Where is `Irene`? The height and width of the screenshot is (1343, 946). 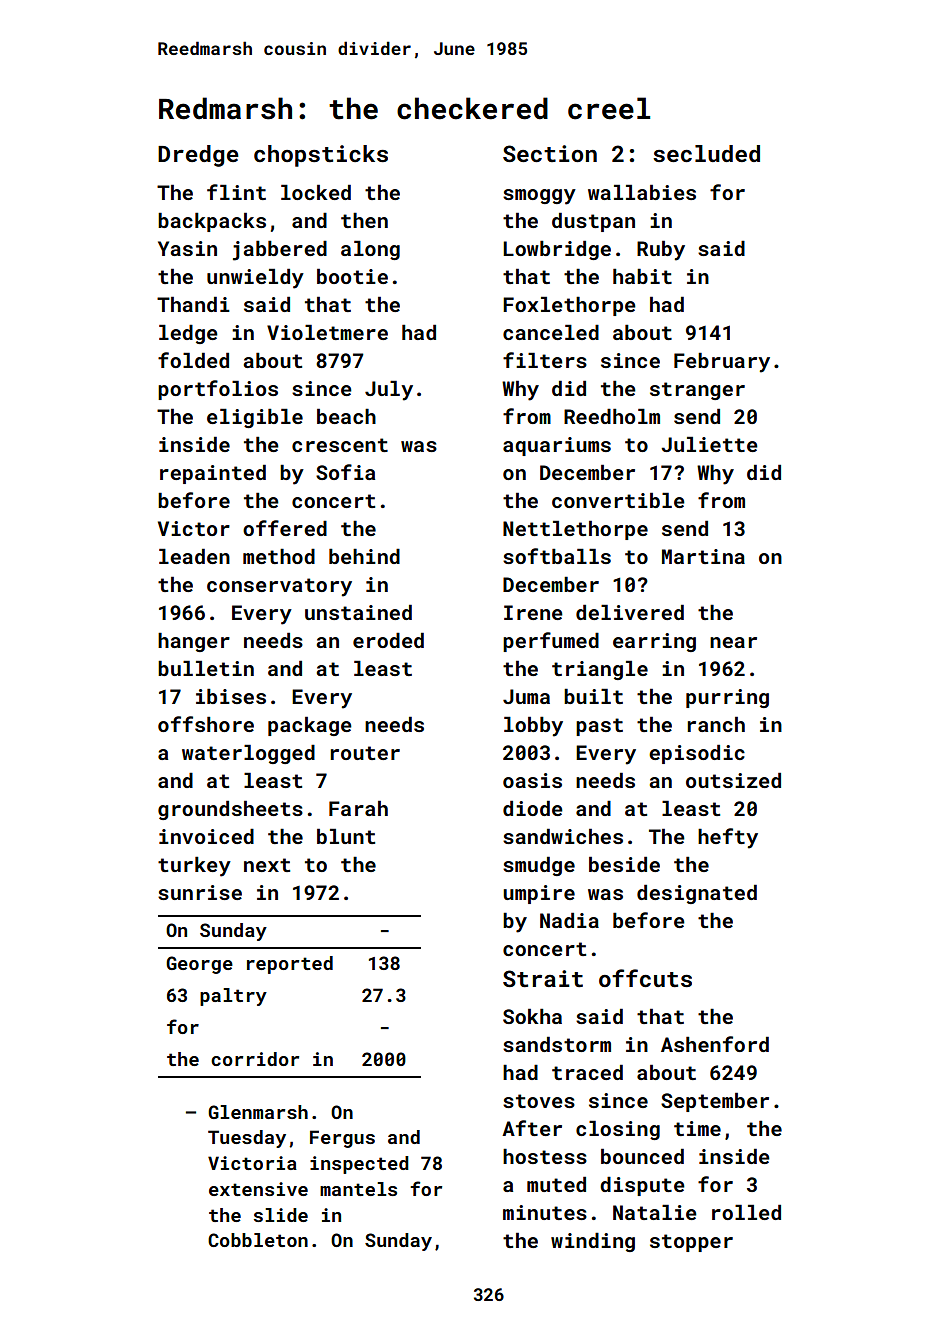 Irene is located at coordinates (533, 612).
